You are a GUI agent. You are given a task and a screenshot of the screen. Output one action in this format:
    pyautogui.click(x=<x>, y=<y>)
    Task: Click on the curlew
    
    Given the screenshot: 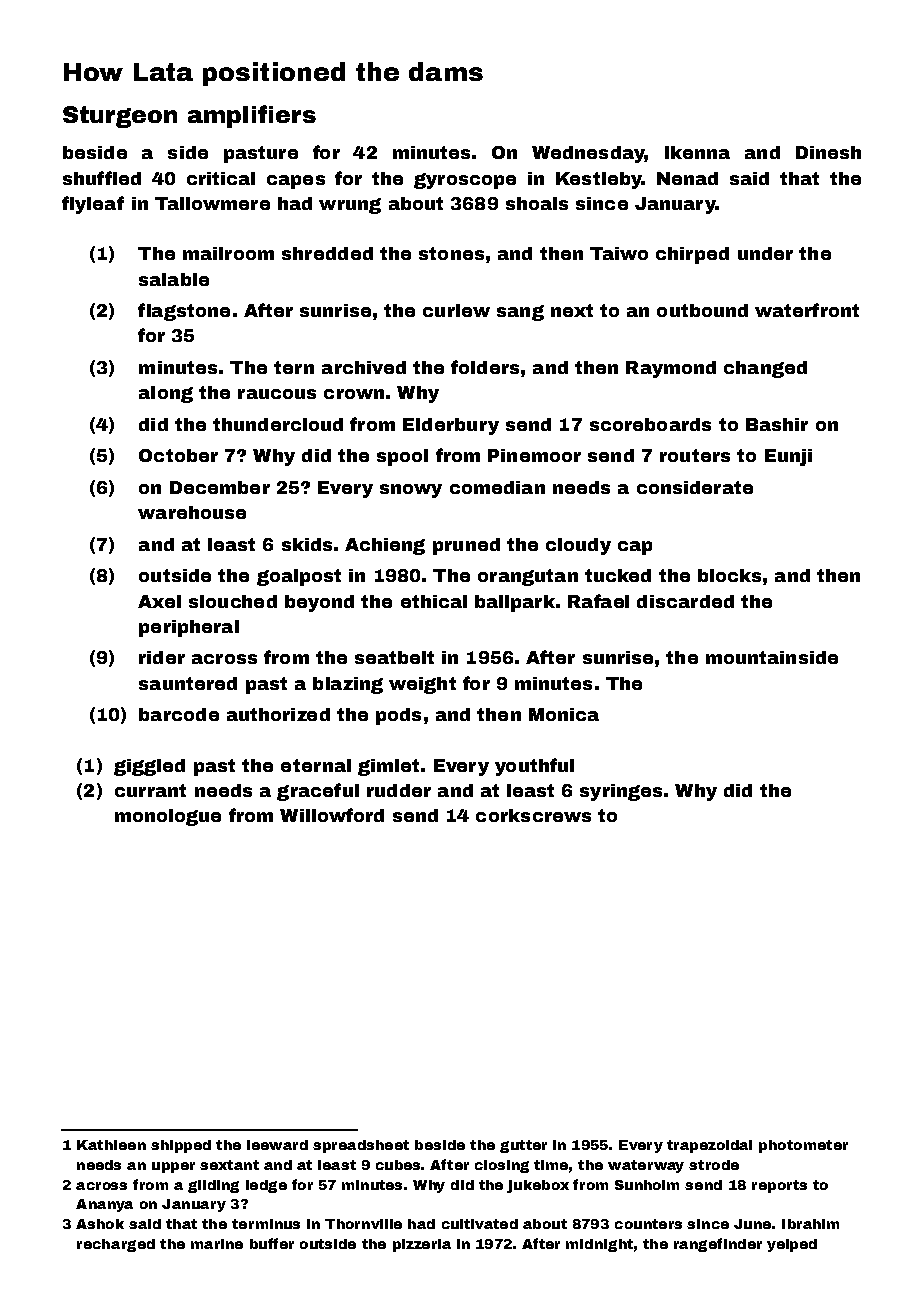 What is the action you would take?
    pyautogui.click(x=456, y=310)
